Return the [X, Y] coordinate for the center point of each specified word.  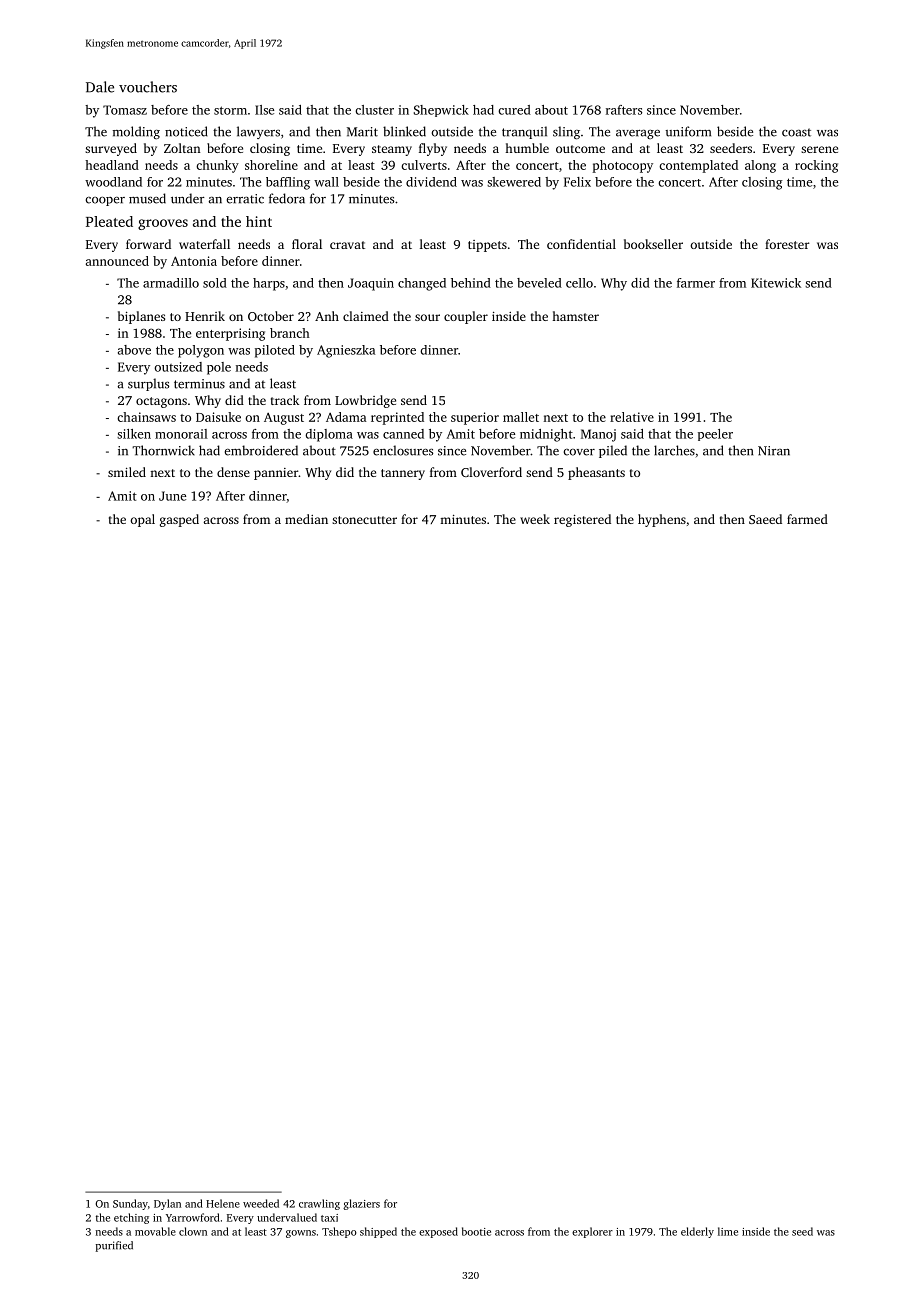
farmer [696, 283]
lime [728, 1231]
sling [566, 133]
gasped [179, 520]
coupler [466, 317]
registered [582, 520]
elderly [697, 1232]
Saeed [765, 519]
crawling [319, 1204]
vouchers [148, 87]
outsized [178, 367]
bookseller [653, 244]
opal [142, 520]
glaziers [361, 1204]
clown [193, 1231]
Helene [223, 1203]
